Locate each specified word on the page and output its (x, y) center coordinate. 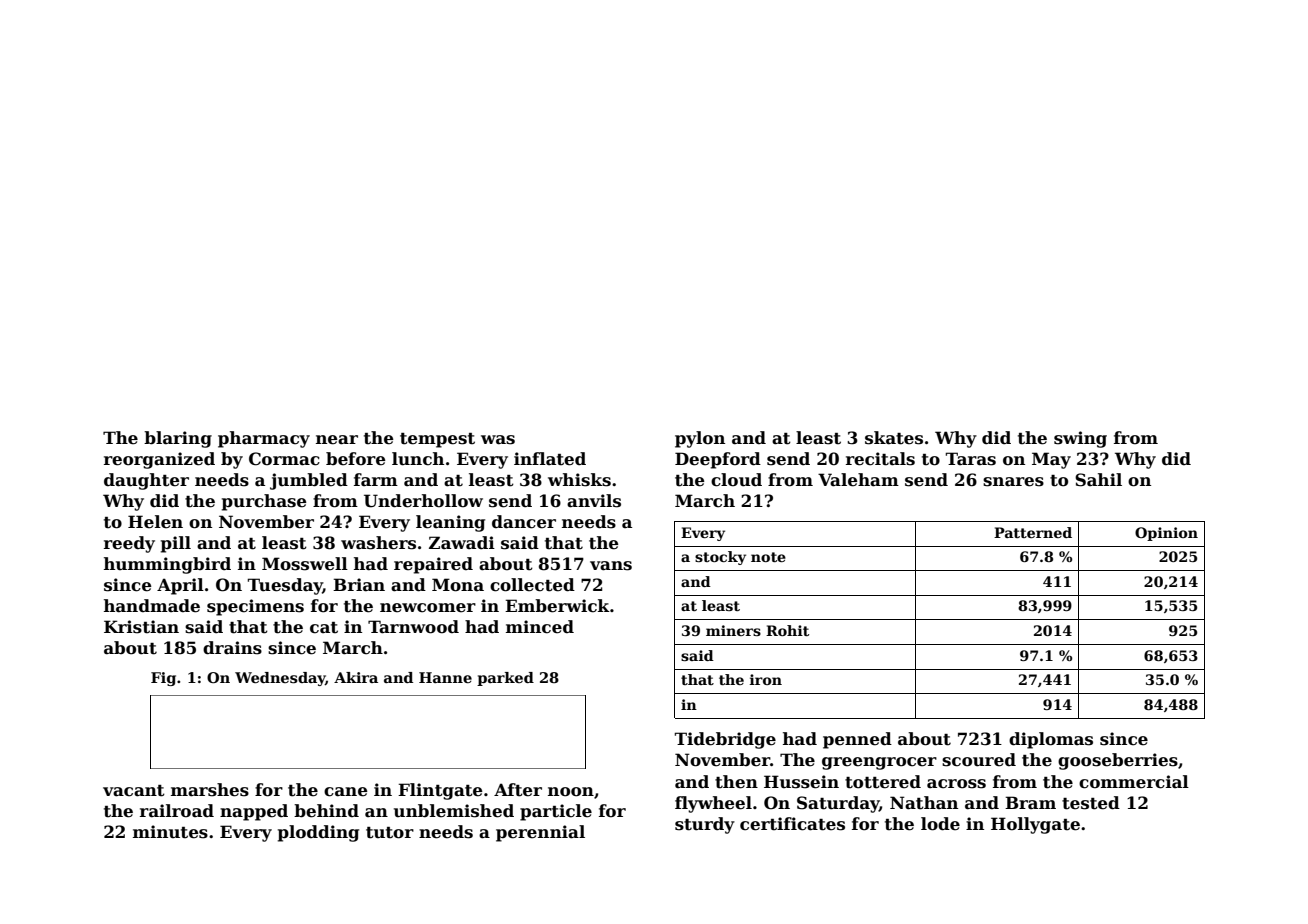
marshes (210, 790)
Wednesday (280, 679)
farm (376, 479)
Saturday (838, 804)
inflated (550, 459)
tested (1091, 803)
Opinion (1166, 534)
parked (505, 679)
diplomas (1051, 740)
